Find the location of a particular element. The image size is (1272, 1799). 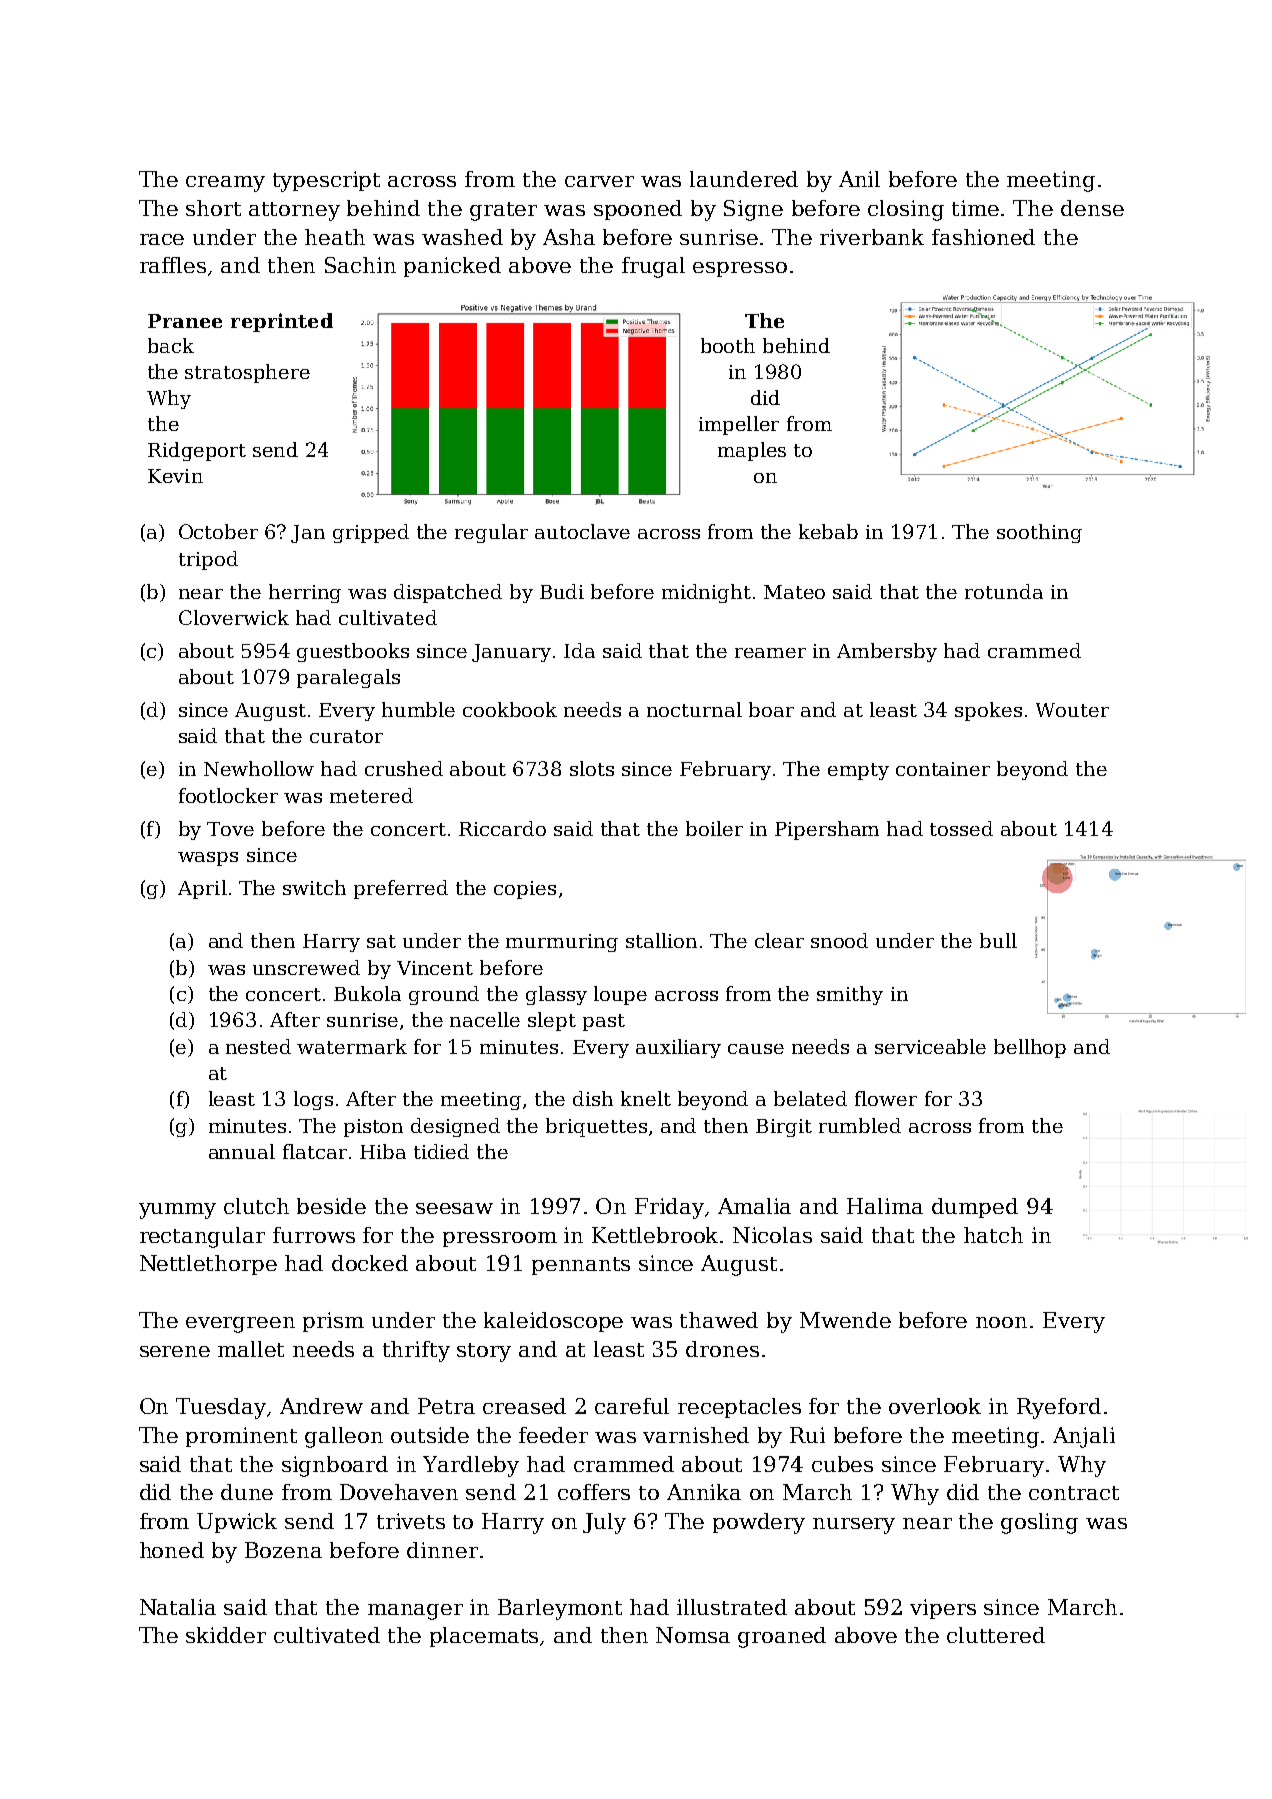

Sachin is located at coordinates (360, 265).
